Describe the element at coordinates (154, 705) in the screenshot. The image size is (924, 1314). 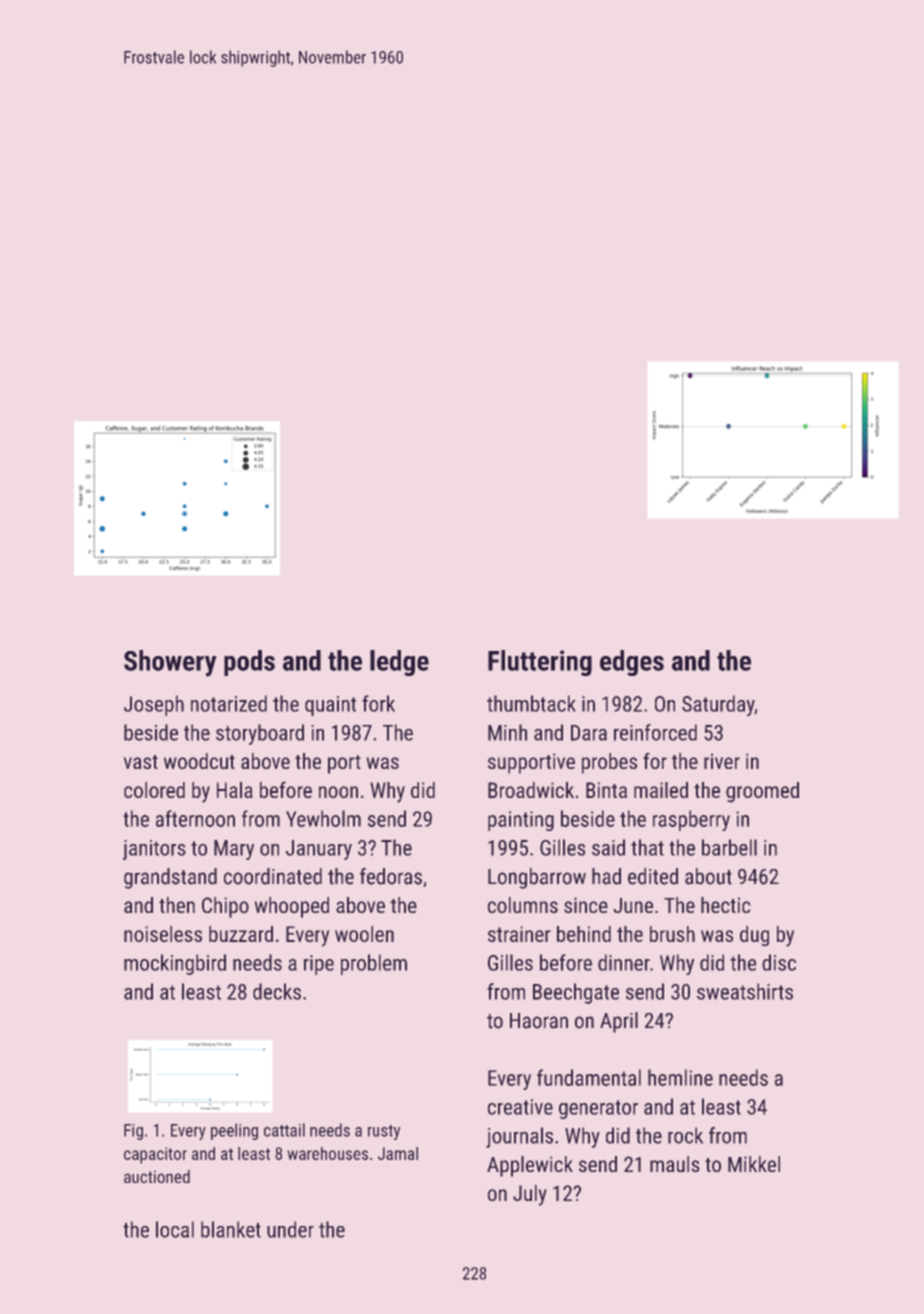
I see `Joseph` at that location.
